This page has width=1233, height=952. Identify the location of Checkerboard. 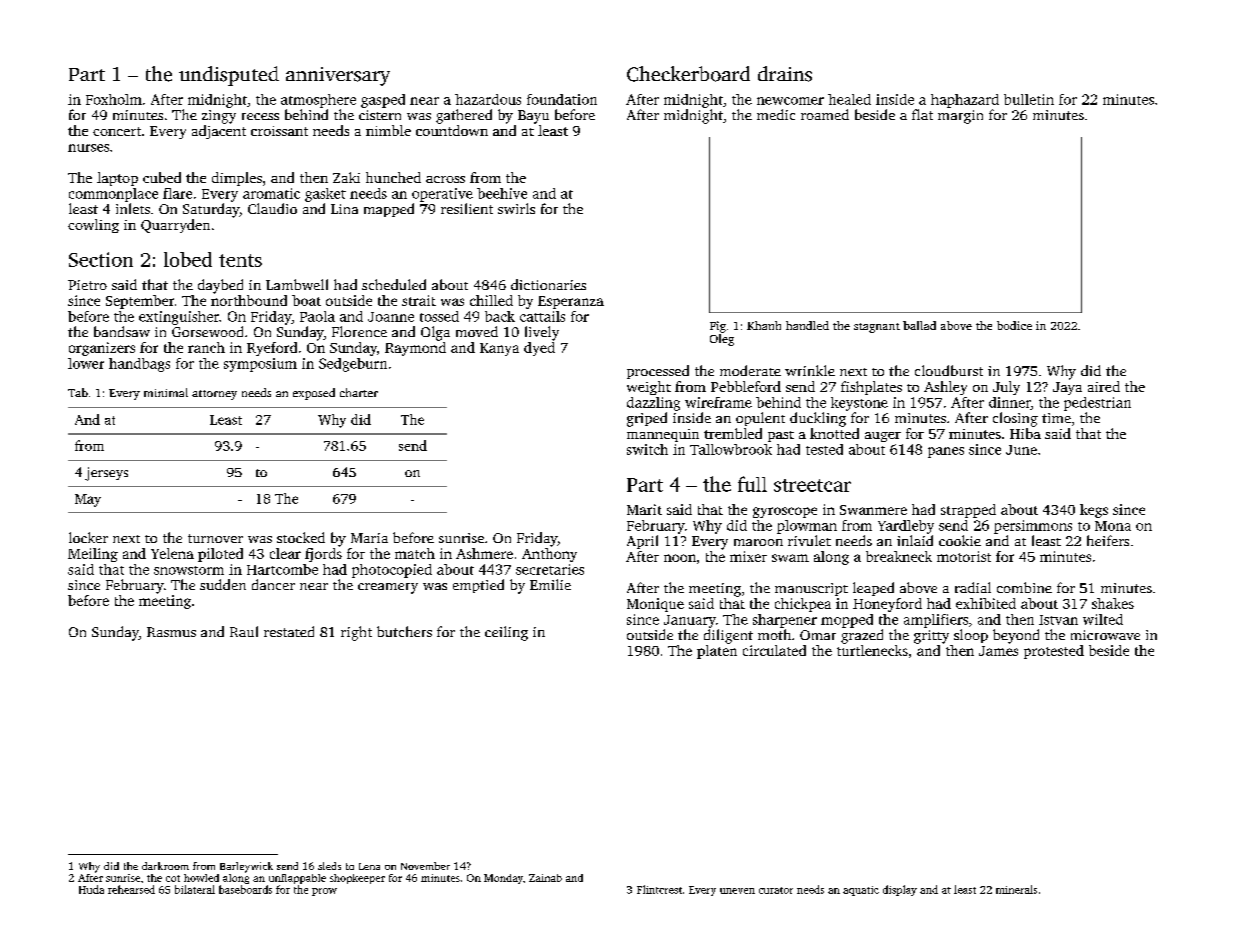
(688, 74).
